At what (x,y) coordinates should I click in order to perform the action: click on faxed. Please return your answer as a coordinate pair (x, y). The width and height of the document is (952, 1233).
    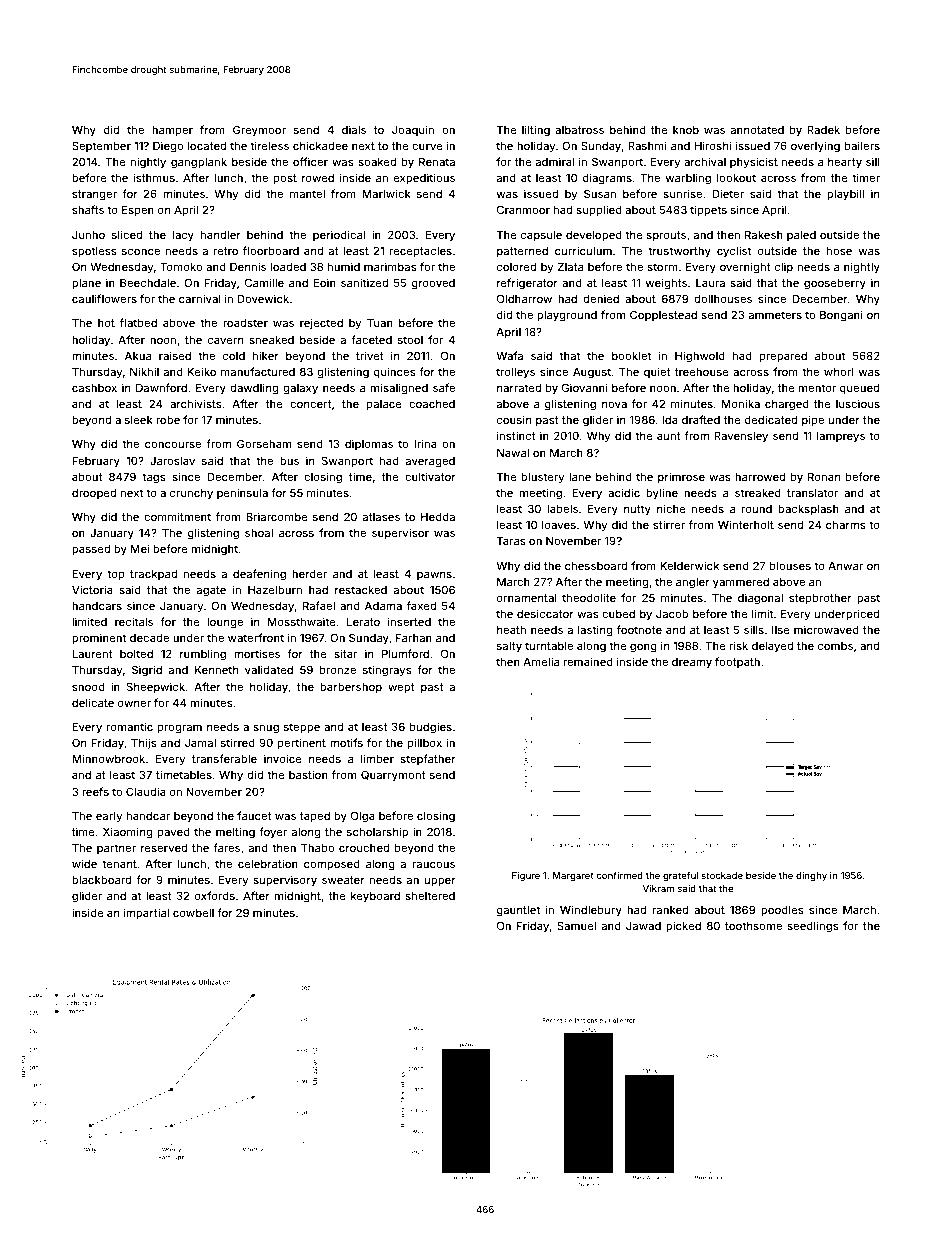
    Looking at the image, I should click on (421, 605).
